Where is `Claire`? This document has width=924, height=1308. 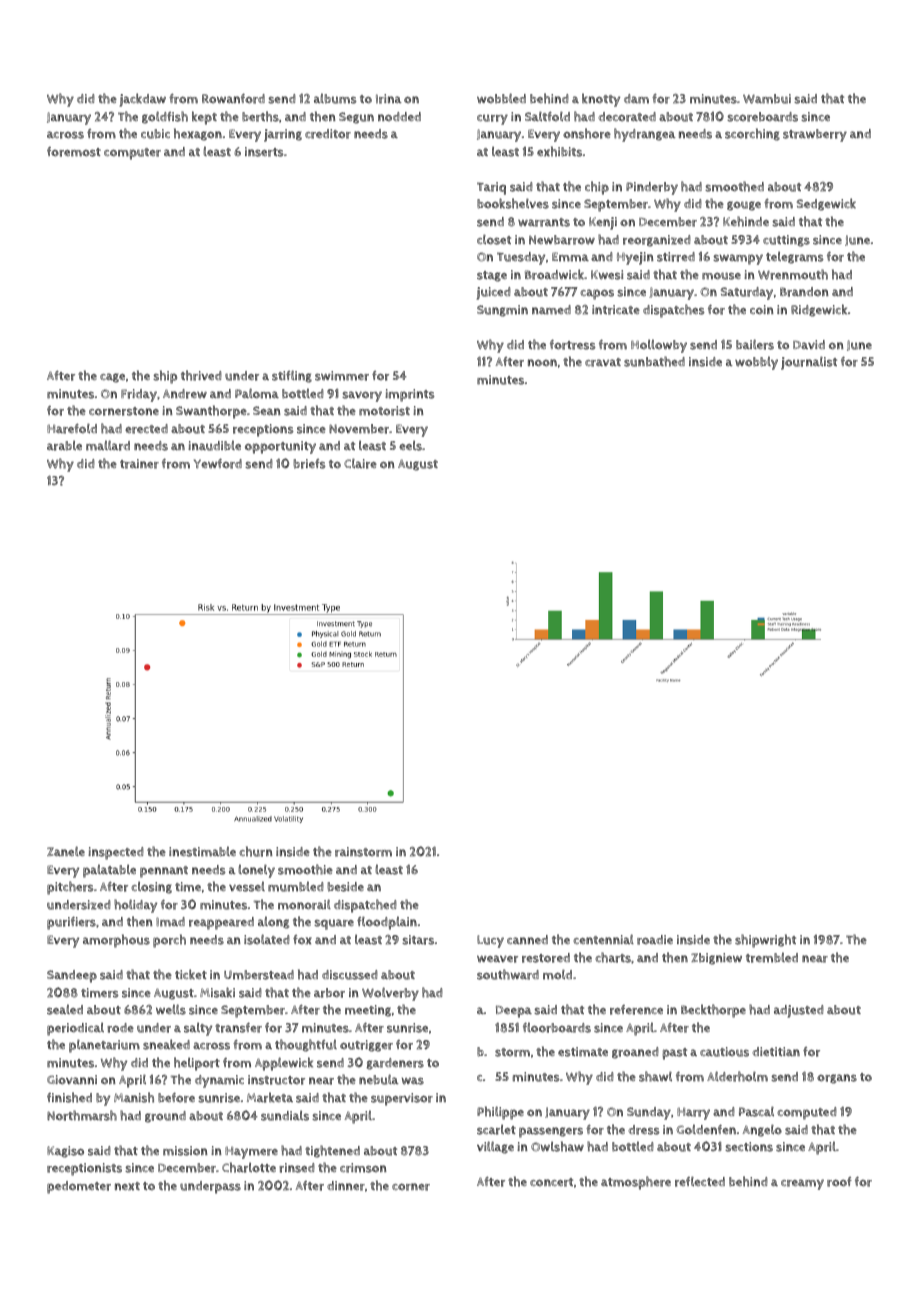 Claire is located at coordinates (360, 463).
